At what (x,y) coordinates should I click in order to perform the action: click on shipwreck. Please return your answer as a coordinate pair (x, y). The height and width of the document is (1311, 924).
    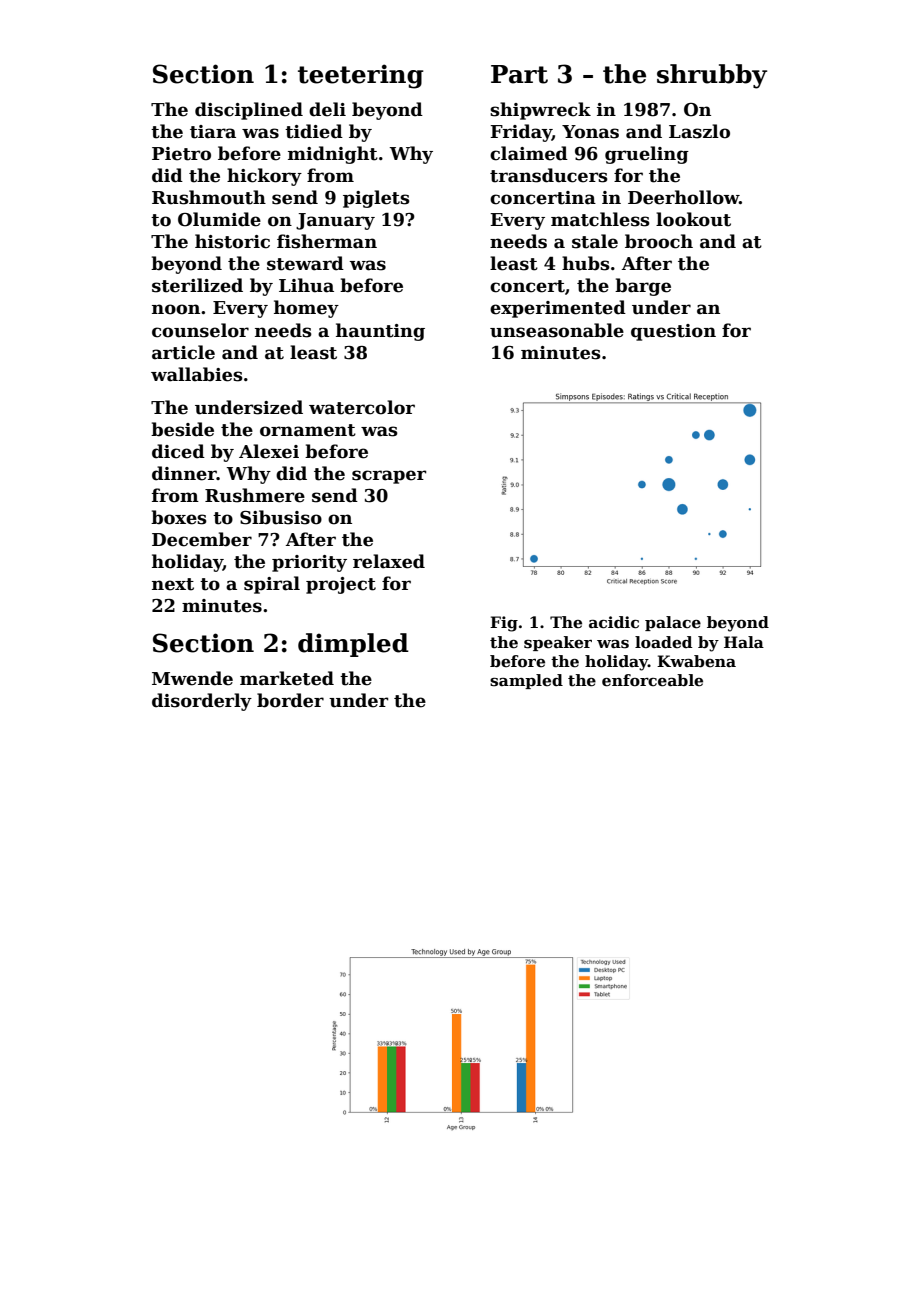
    Looking at the image, I should click on (540, 111).
